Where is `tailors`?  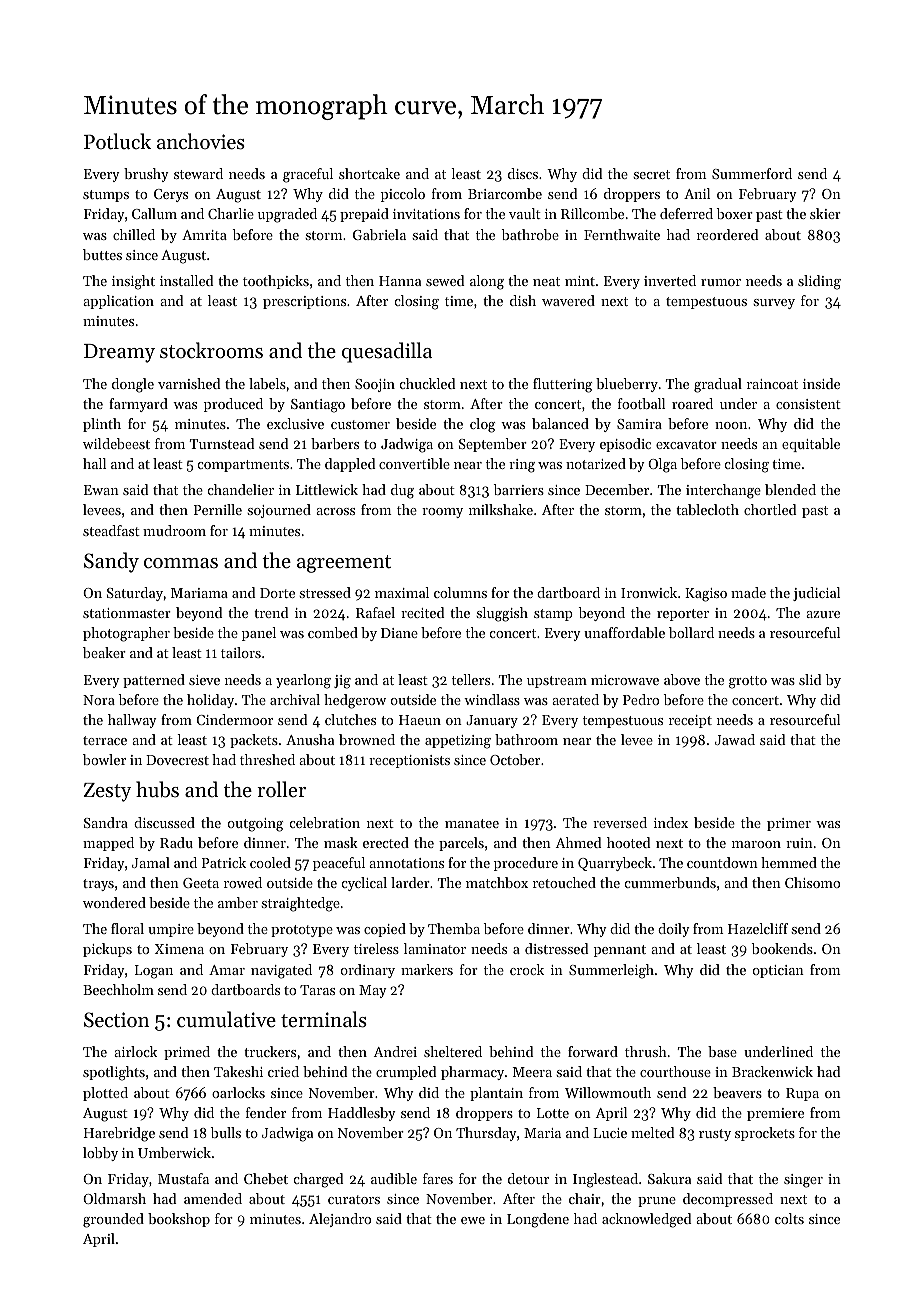 tailors is located at coordinates (241, 652).
